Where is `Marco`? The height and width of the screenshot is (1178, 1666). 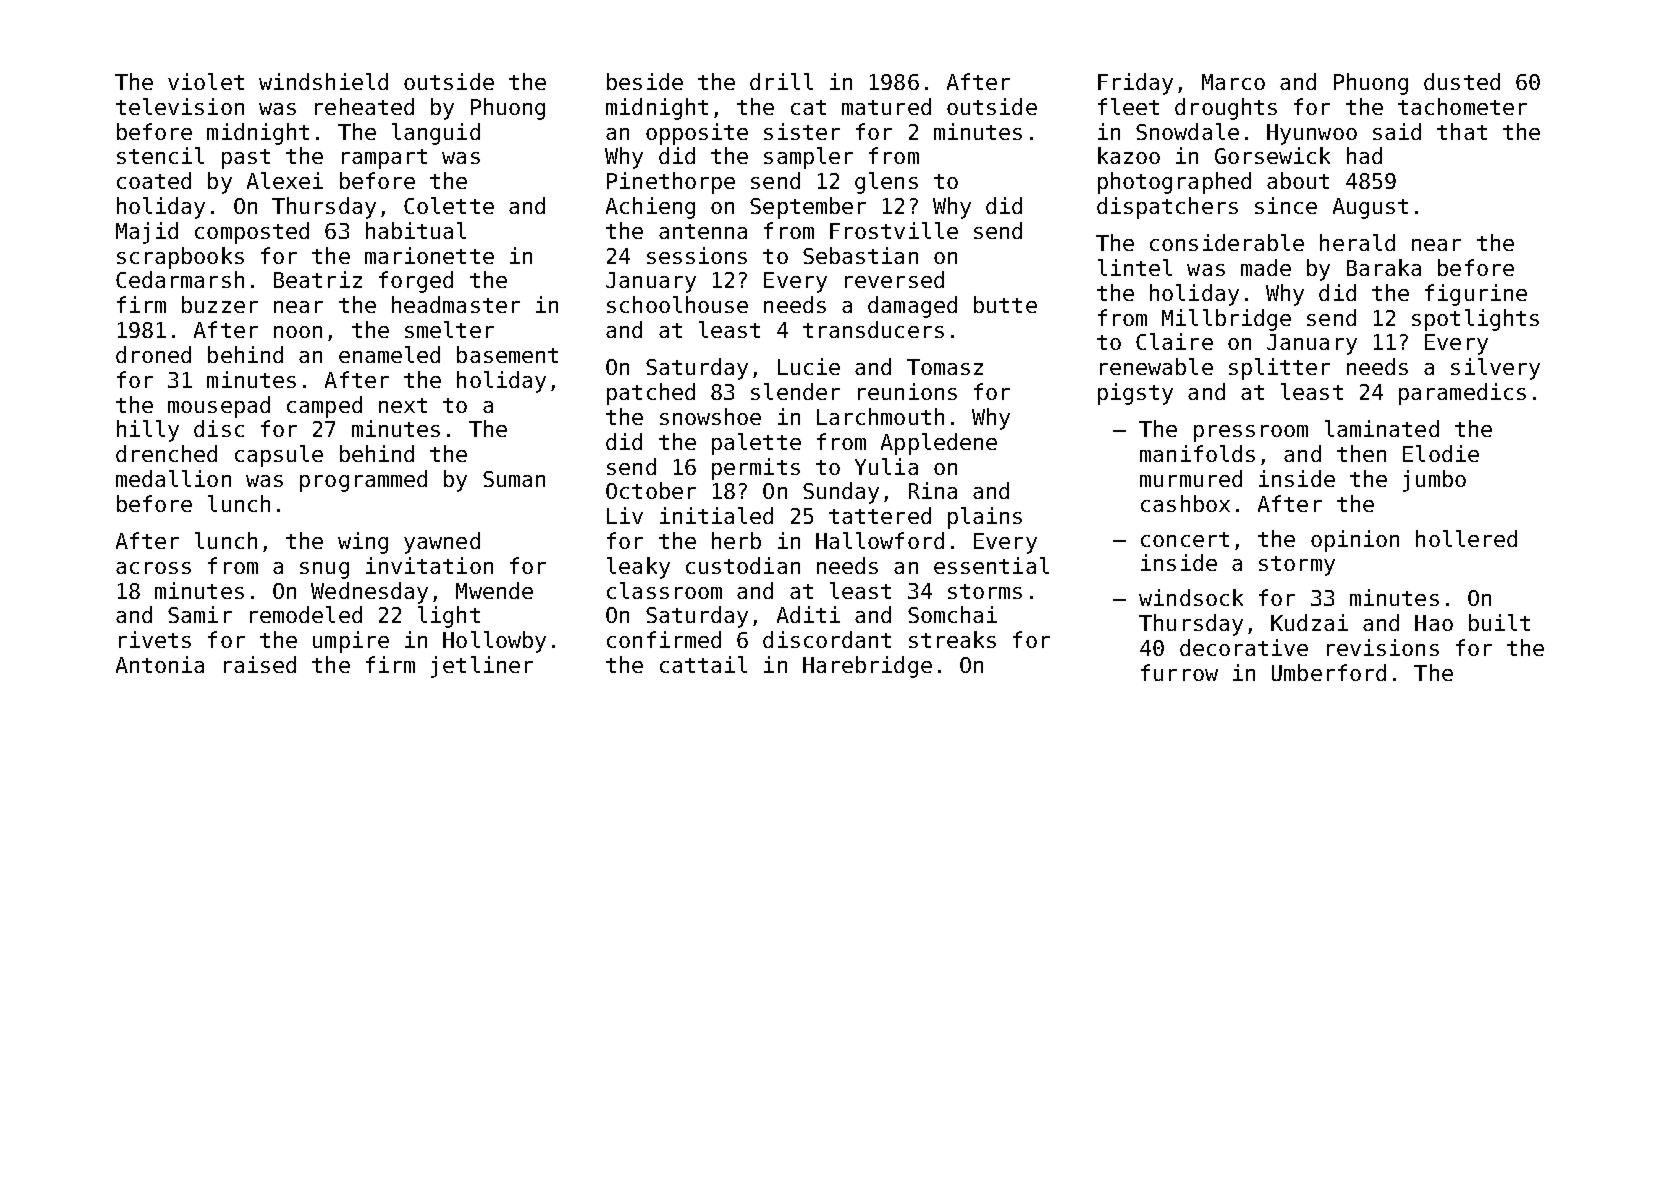 Marco is located at coordinates (1233, 82).
